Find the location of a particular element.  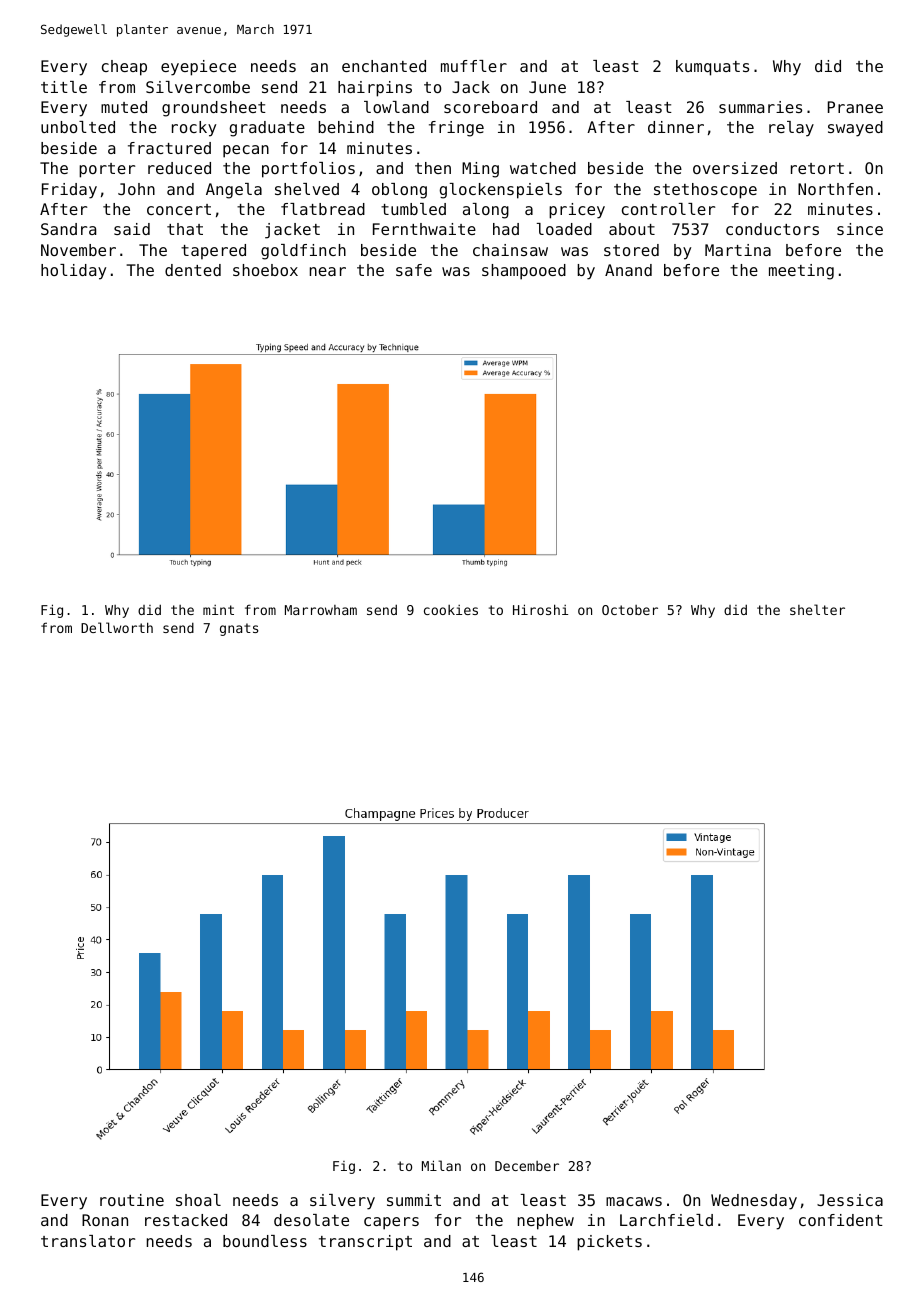

routine is located at coordinates (132, 1200).
